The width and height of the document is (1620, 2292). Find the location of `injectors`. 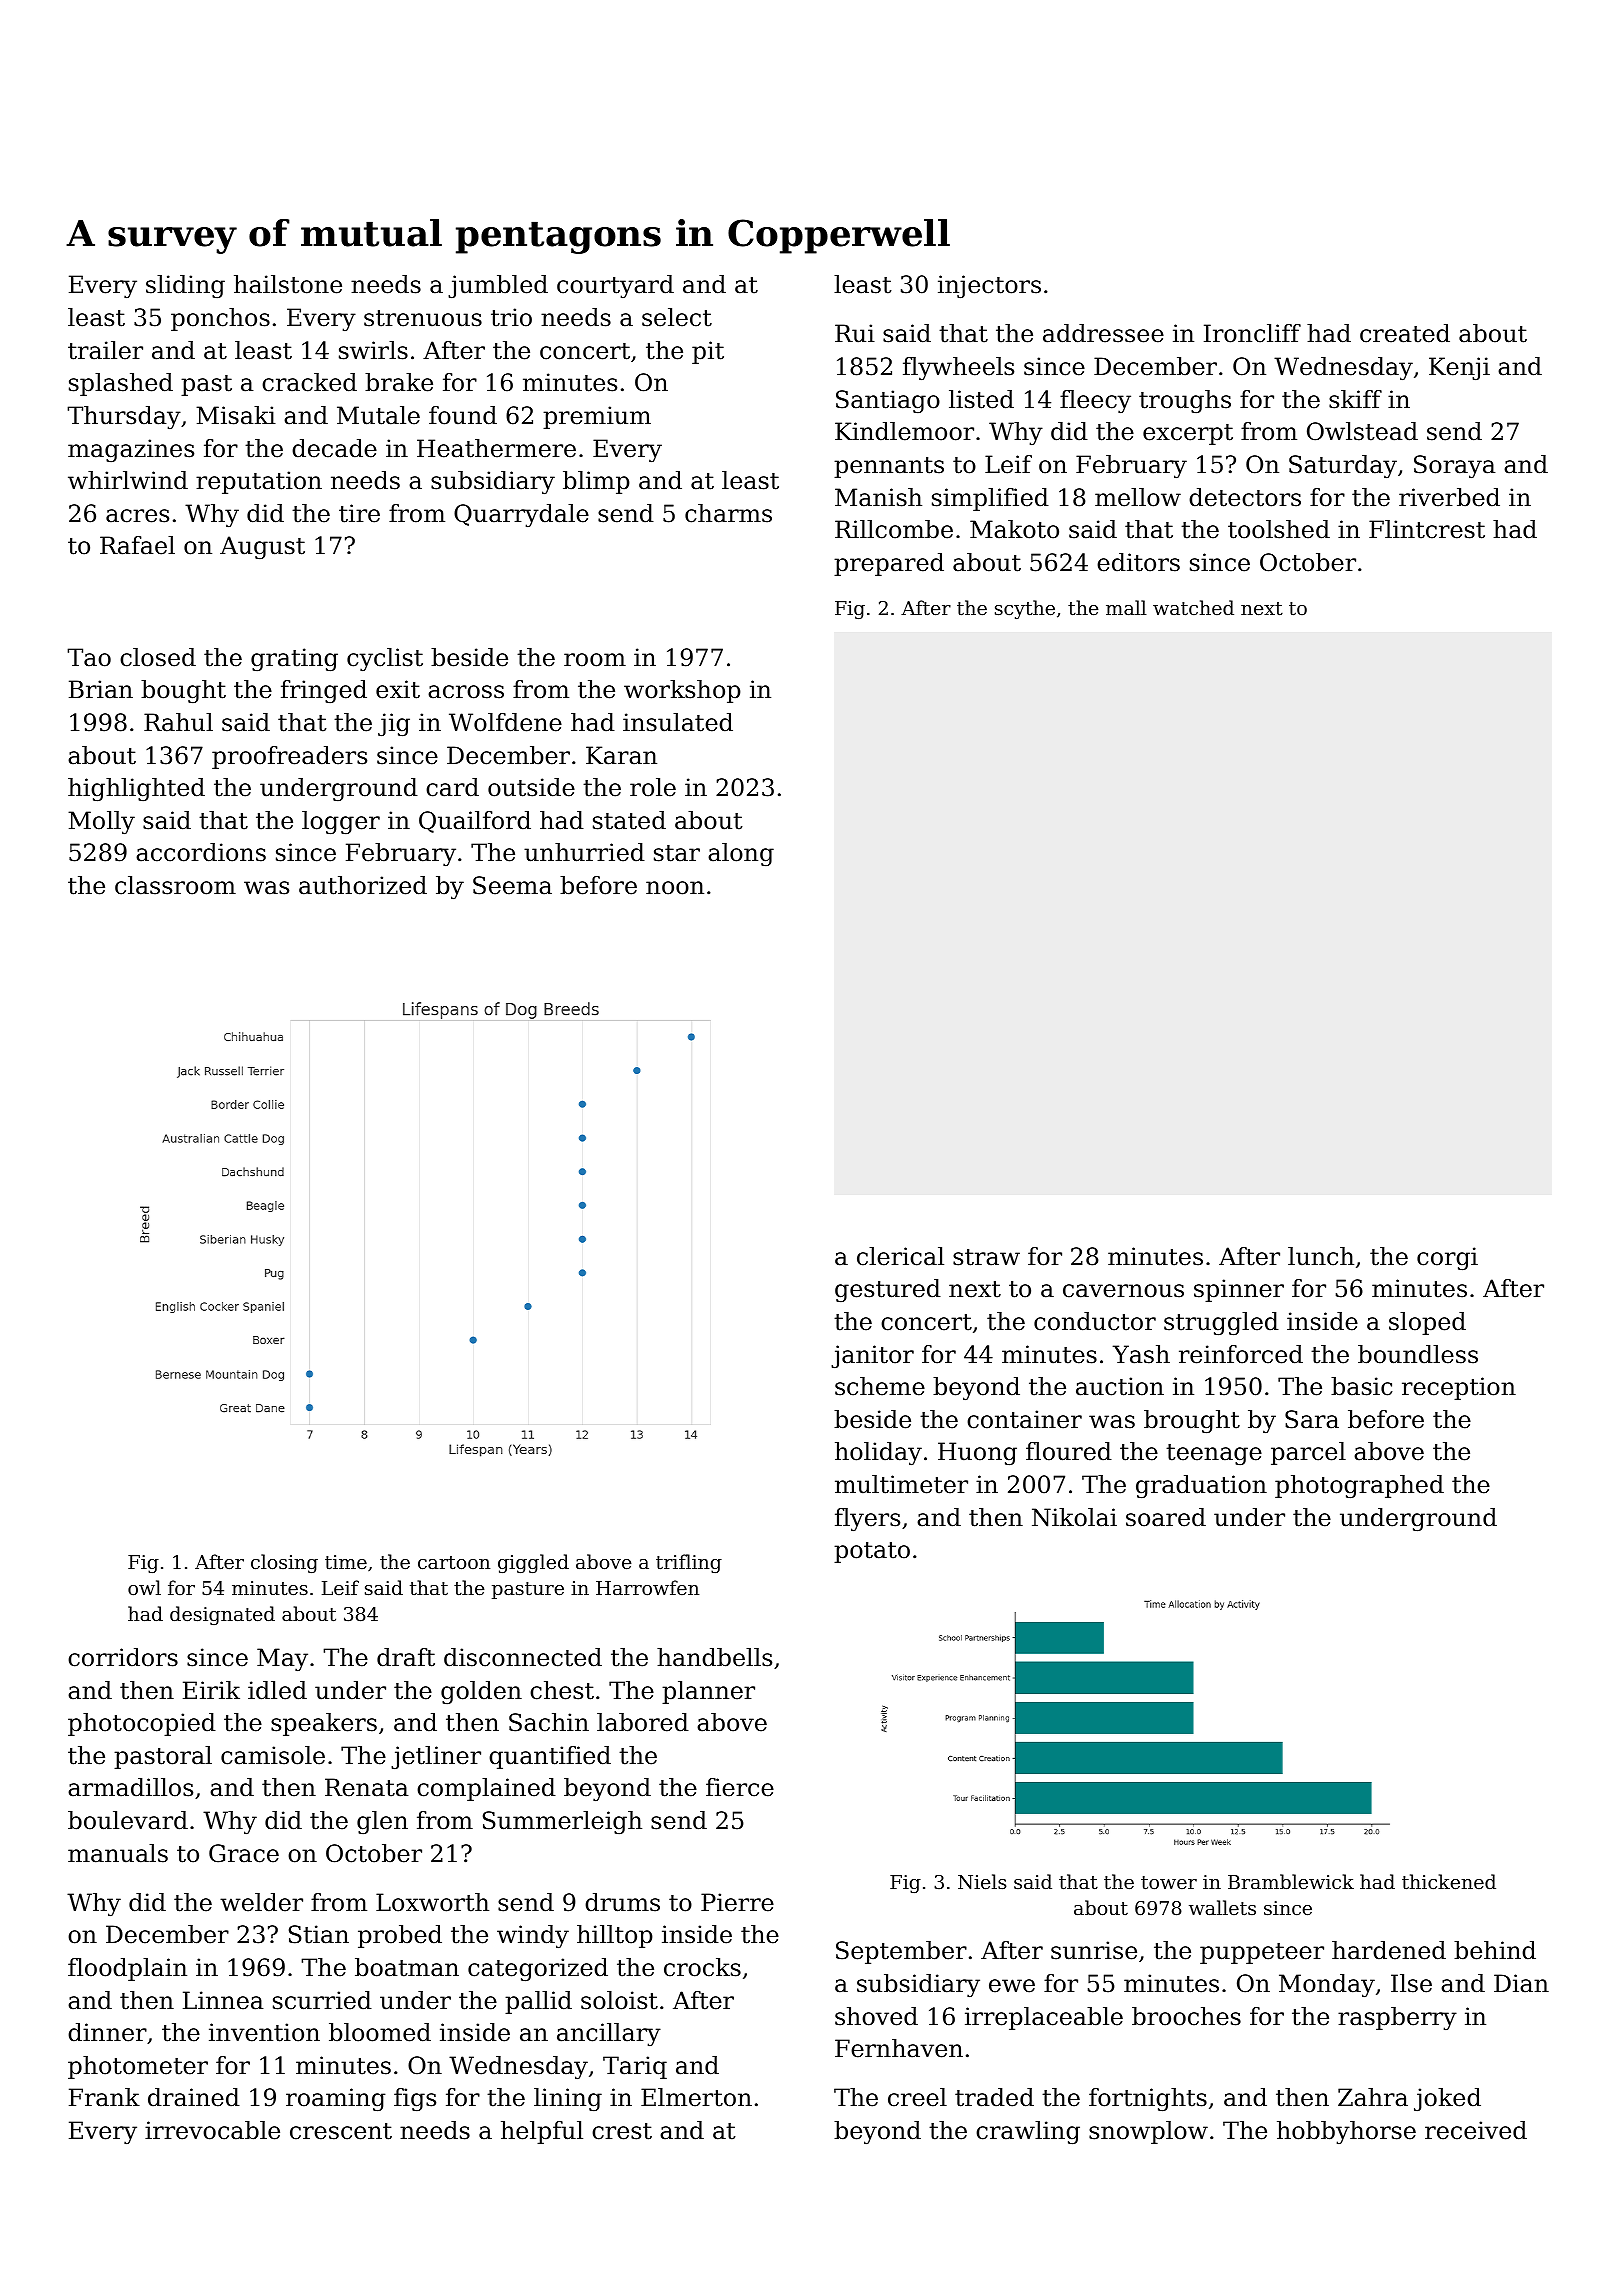

injectors is located at coordinates (989, 287).
